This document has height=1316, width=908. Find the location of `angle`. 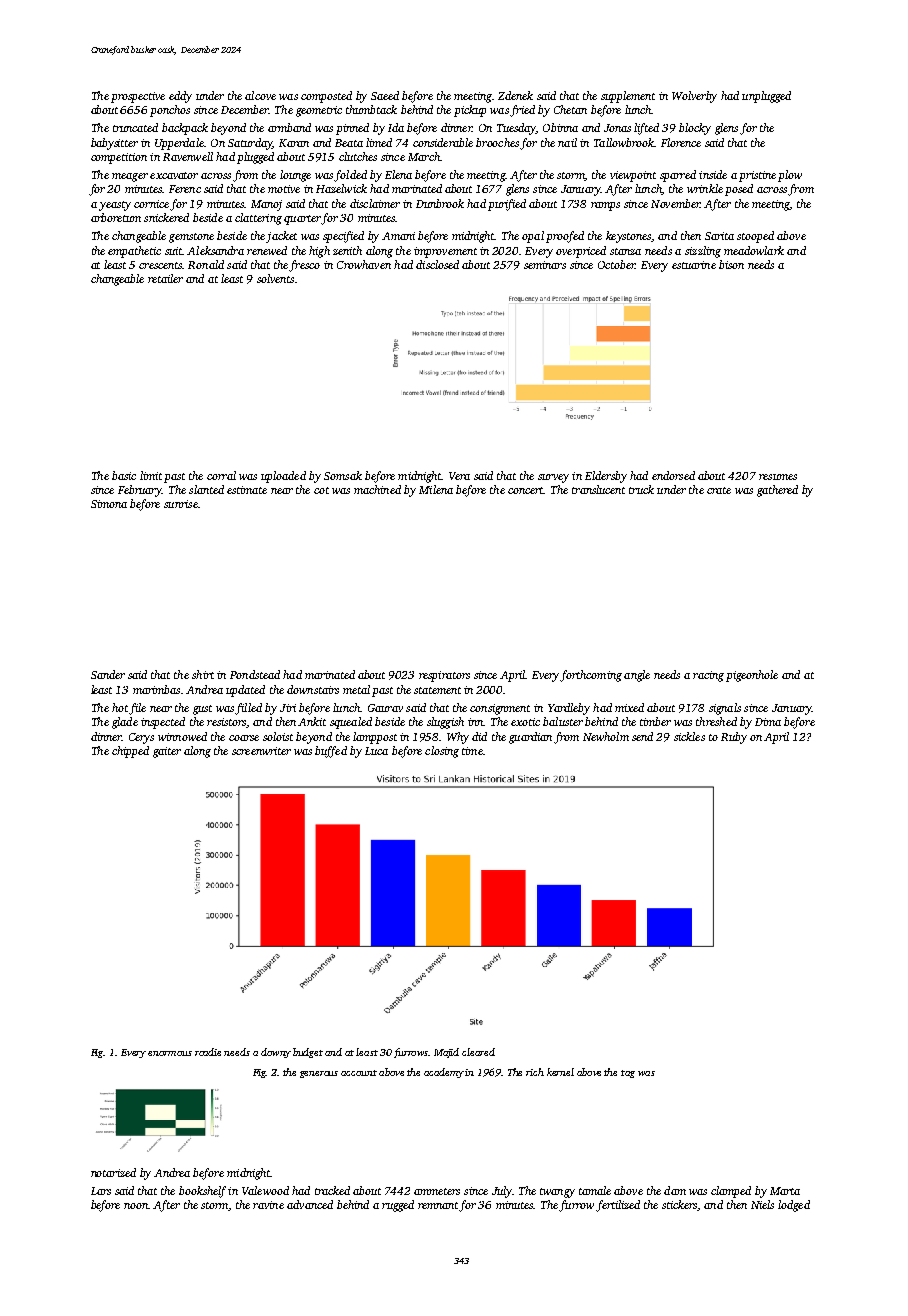

angle is located at coordinates (637, 676).
